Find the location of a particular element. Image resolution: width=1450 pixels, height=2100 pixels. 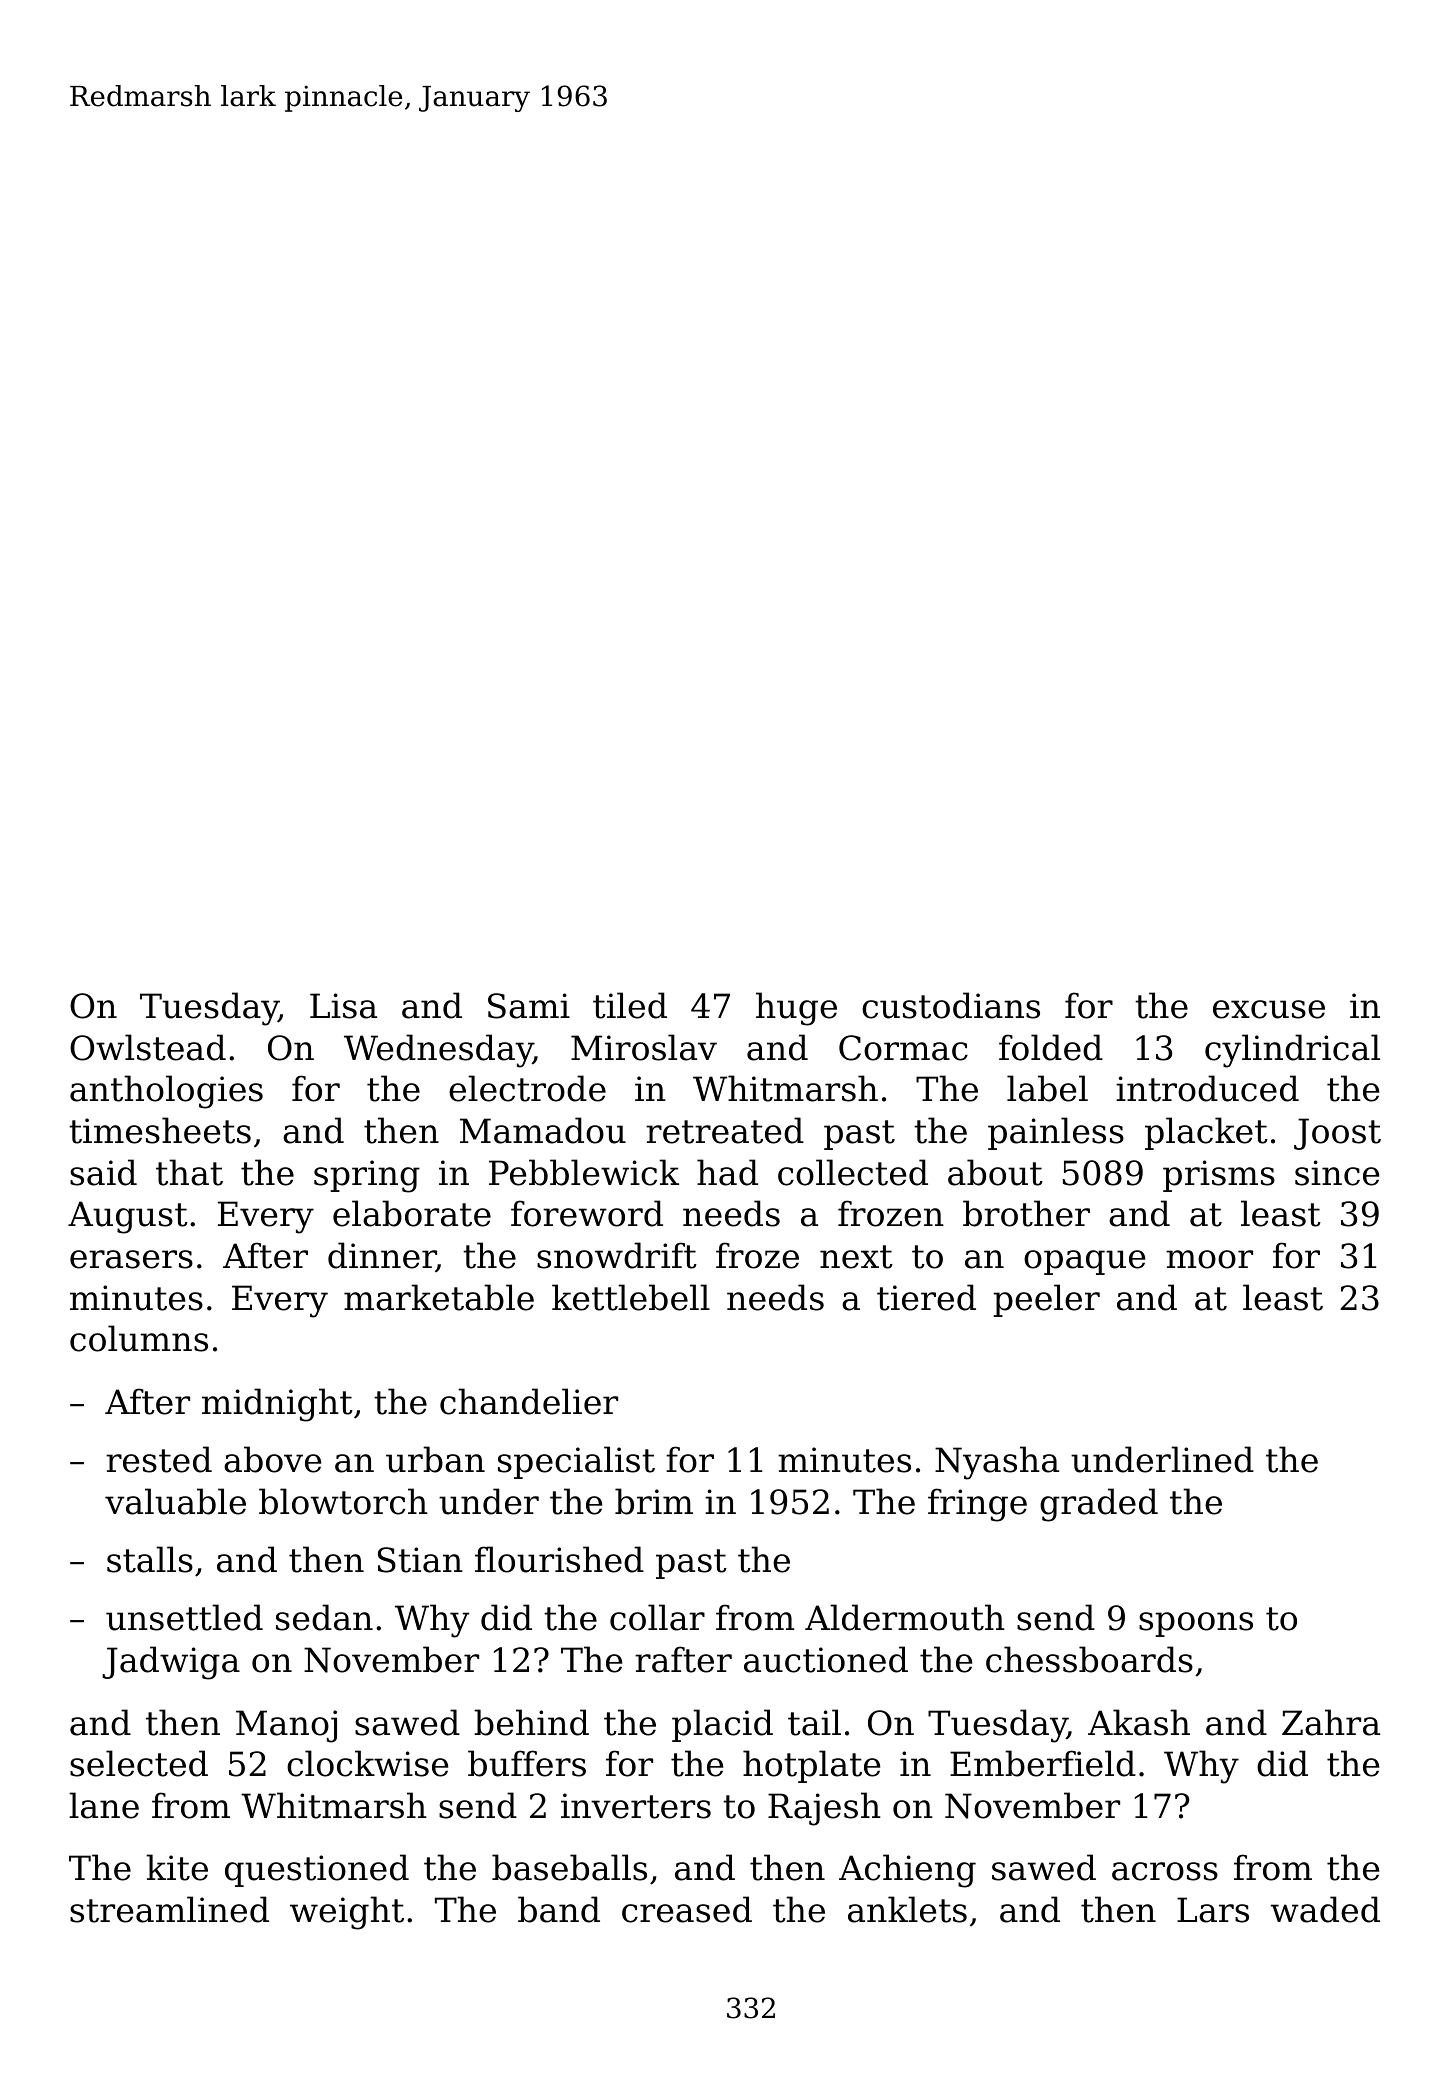

huge is located at coordinates (796, 1009).
